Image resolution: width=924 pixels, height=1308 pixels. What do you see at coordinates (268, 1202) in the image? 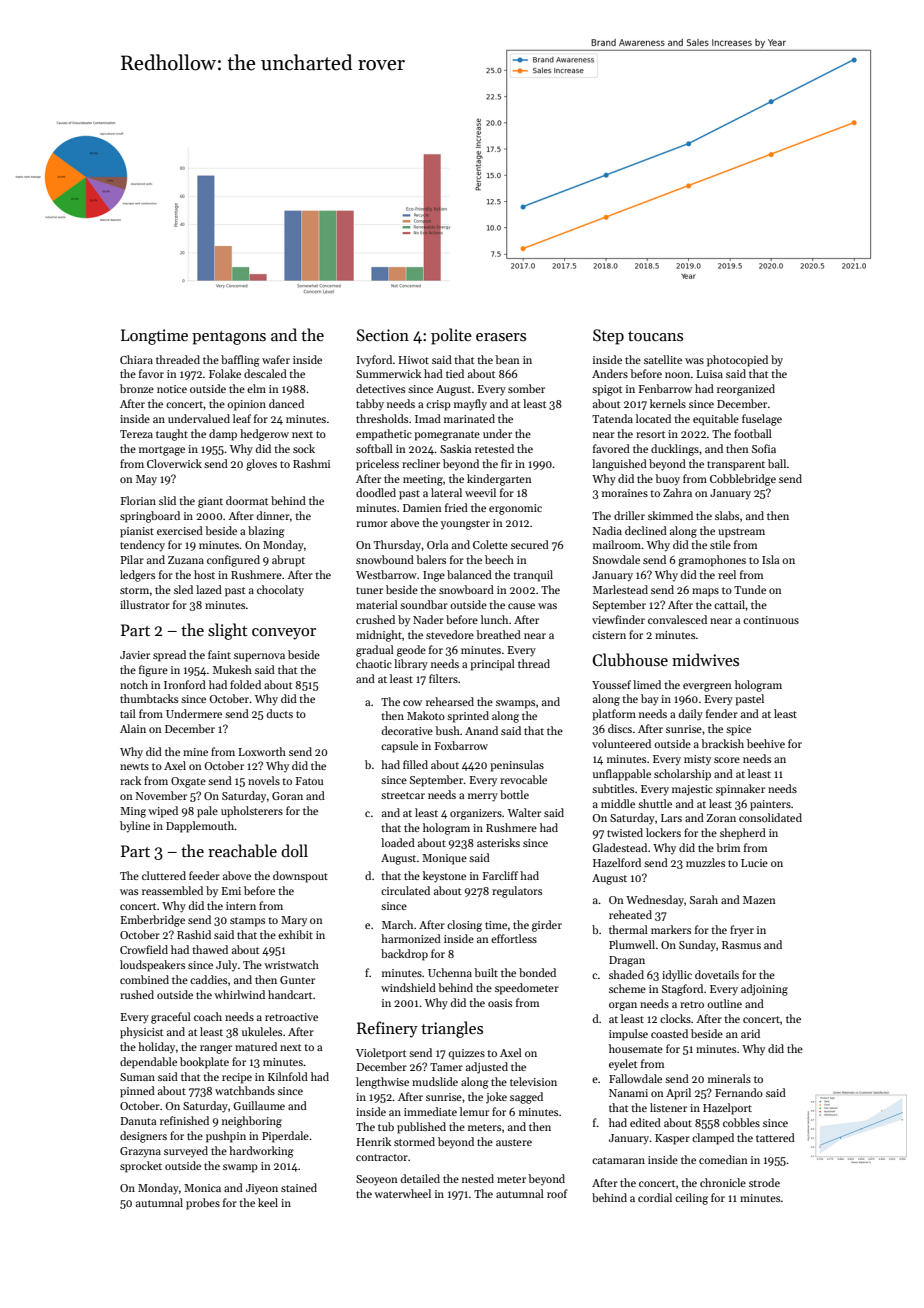
I see `keel` at bounding box center [268, 1202].
